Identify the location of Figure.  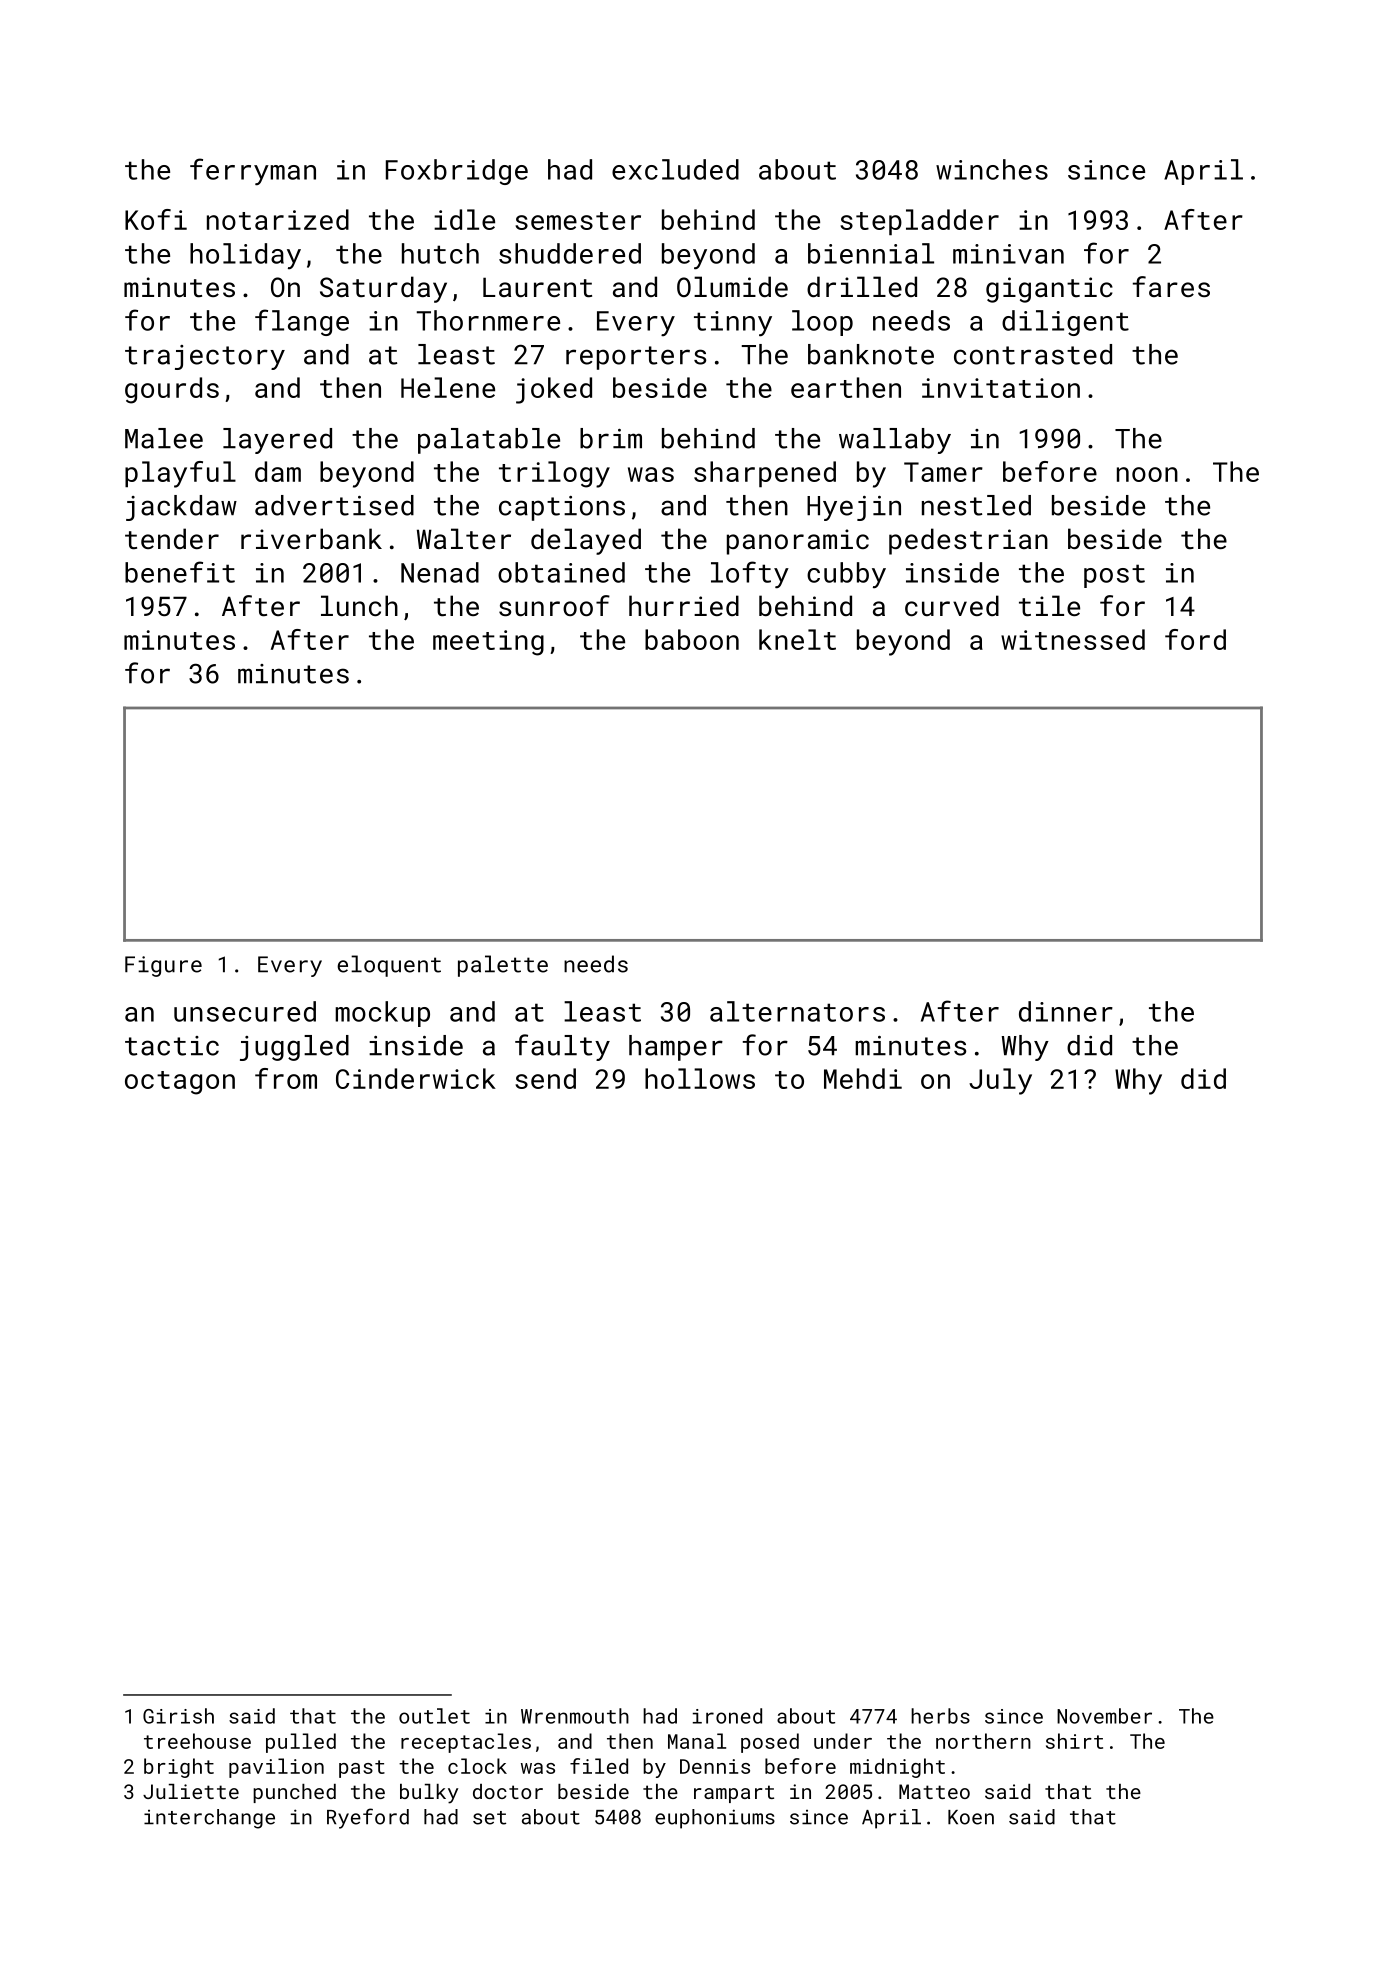
(163, 966).
